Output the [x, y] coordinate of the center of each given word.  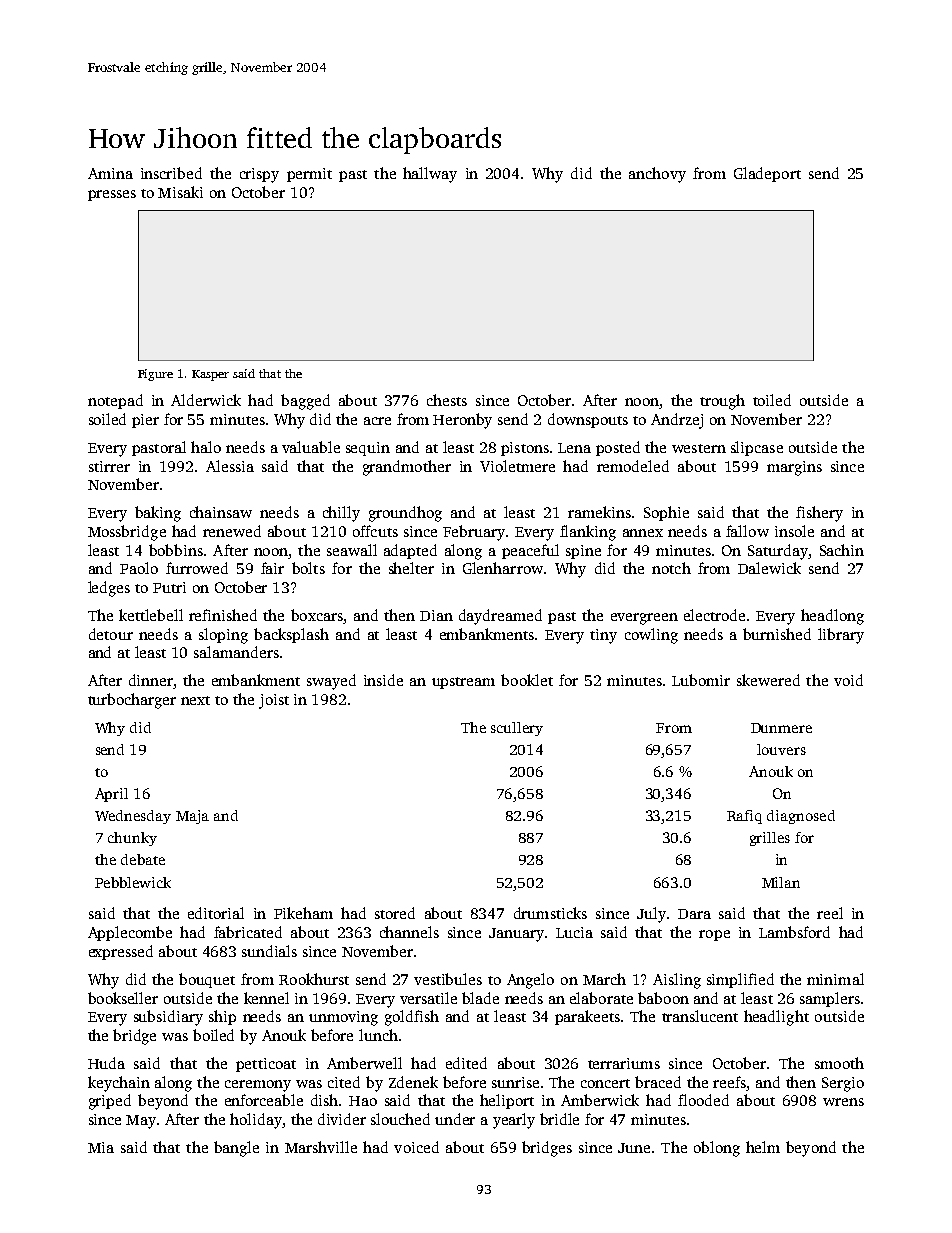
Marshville [321, 1147]
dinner [151, 680]
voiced [416, 1147]
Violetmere [517, 466]
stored [395, 913]
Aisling [677, 981]
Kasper [210, 375]
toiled [772, 400]
